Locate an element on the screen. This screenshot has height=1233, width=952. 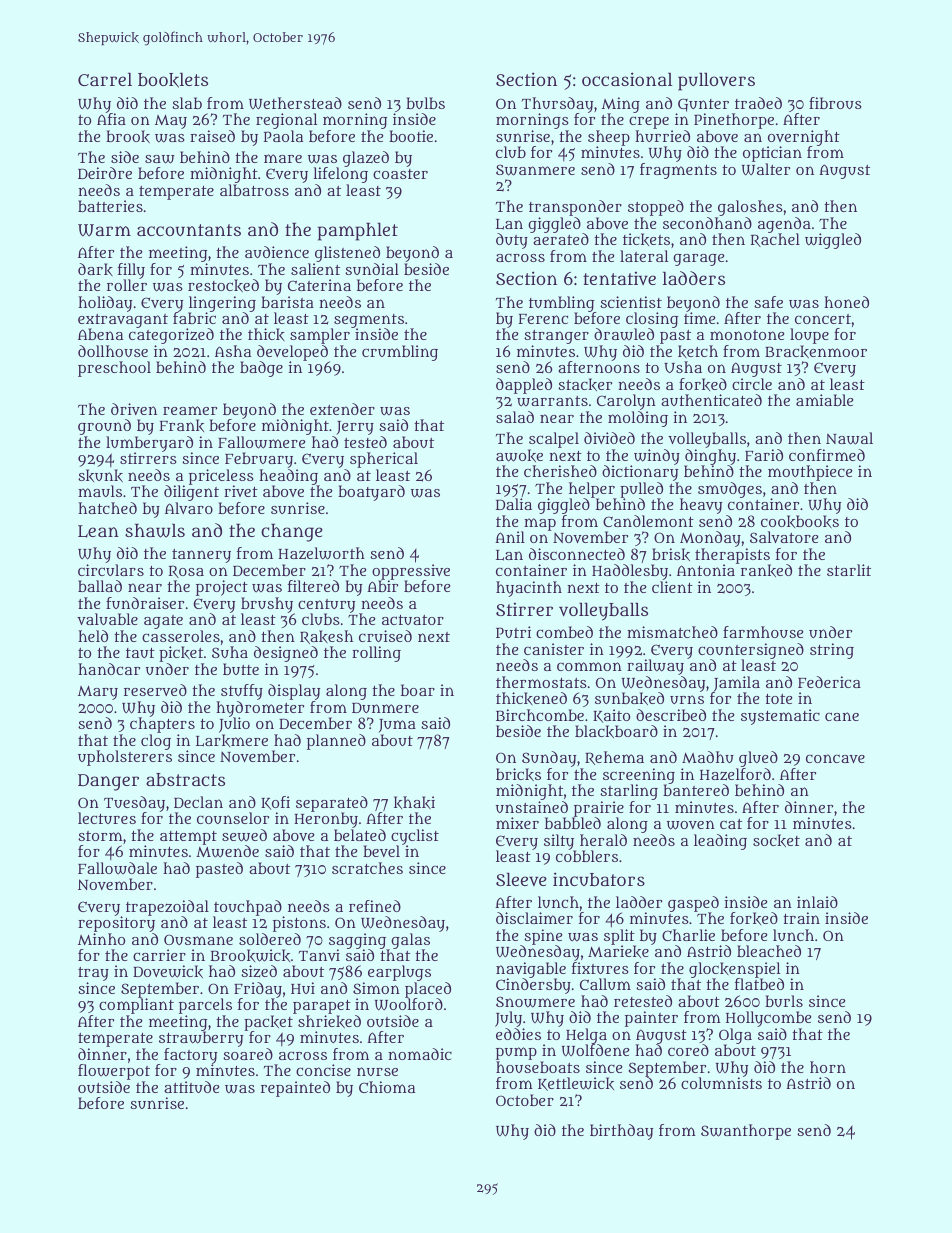
circle is located at coordinates (752, 384).
